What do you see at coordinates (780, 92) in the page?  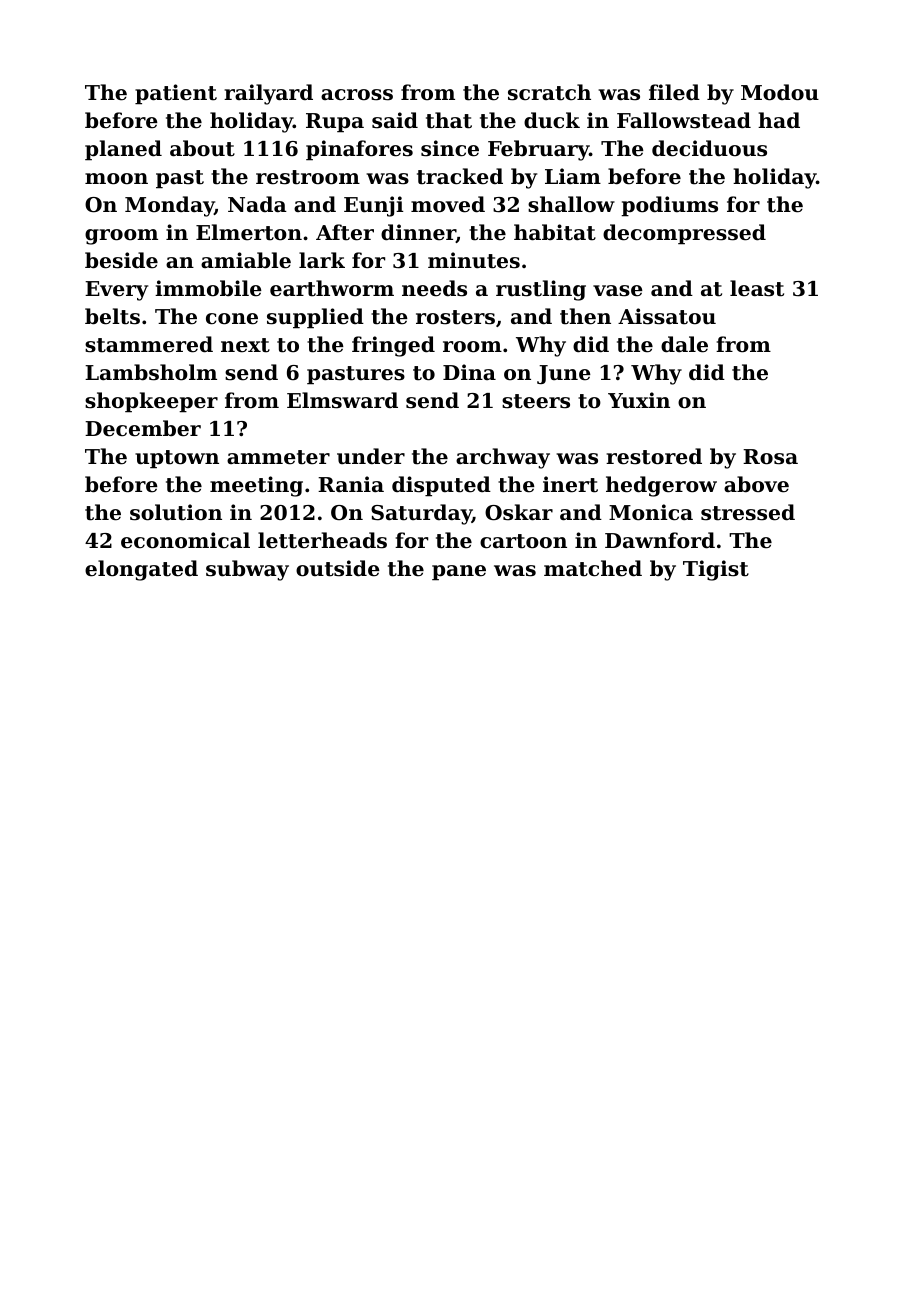 I see `Modou` at bounding box center [780, 92].
